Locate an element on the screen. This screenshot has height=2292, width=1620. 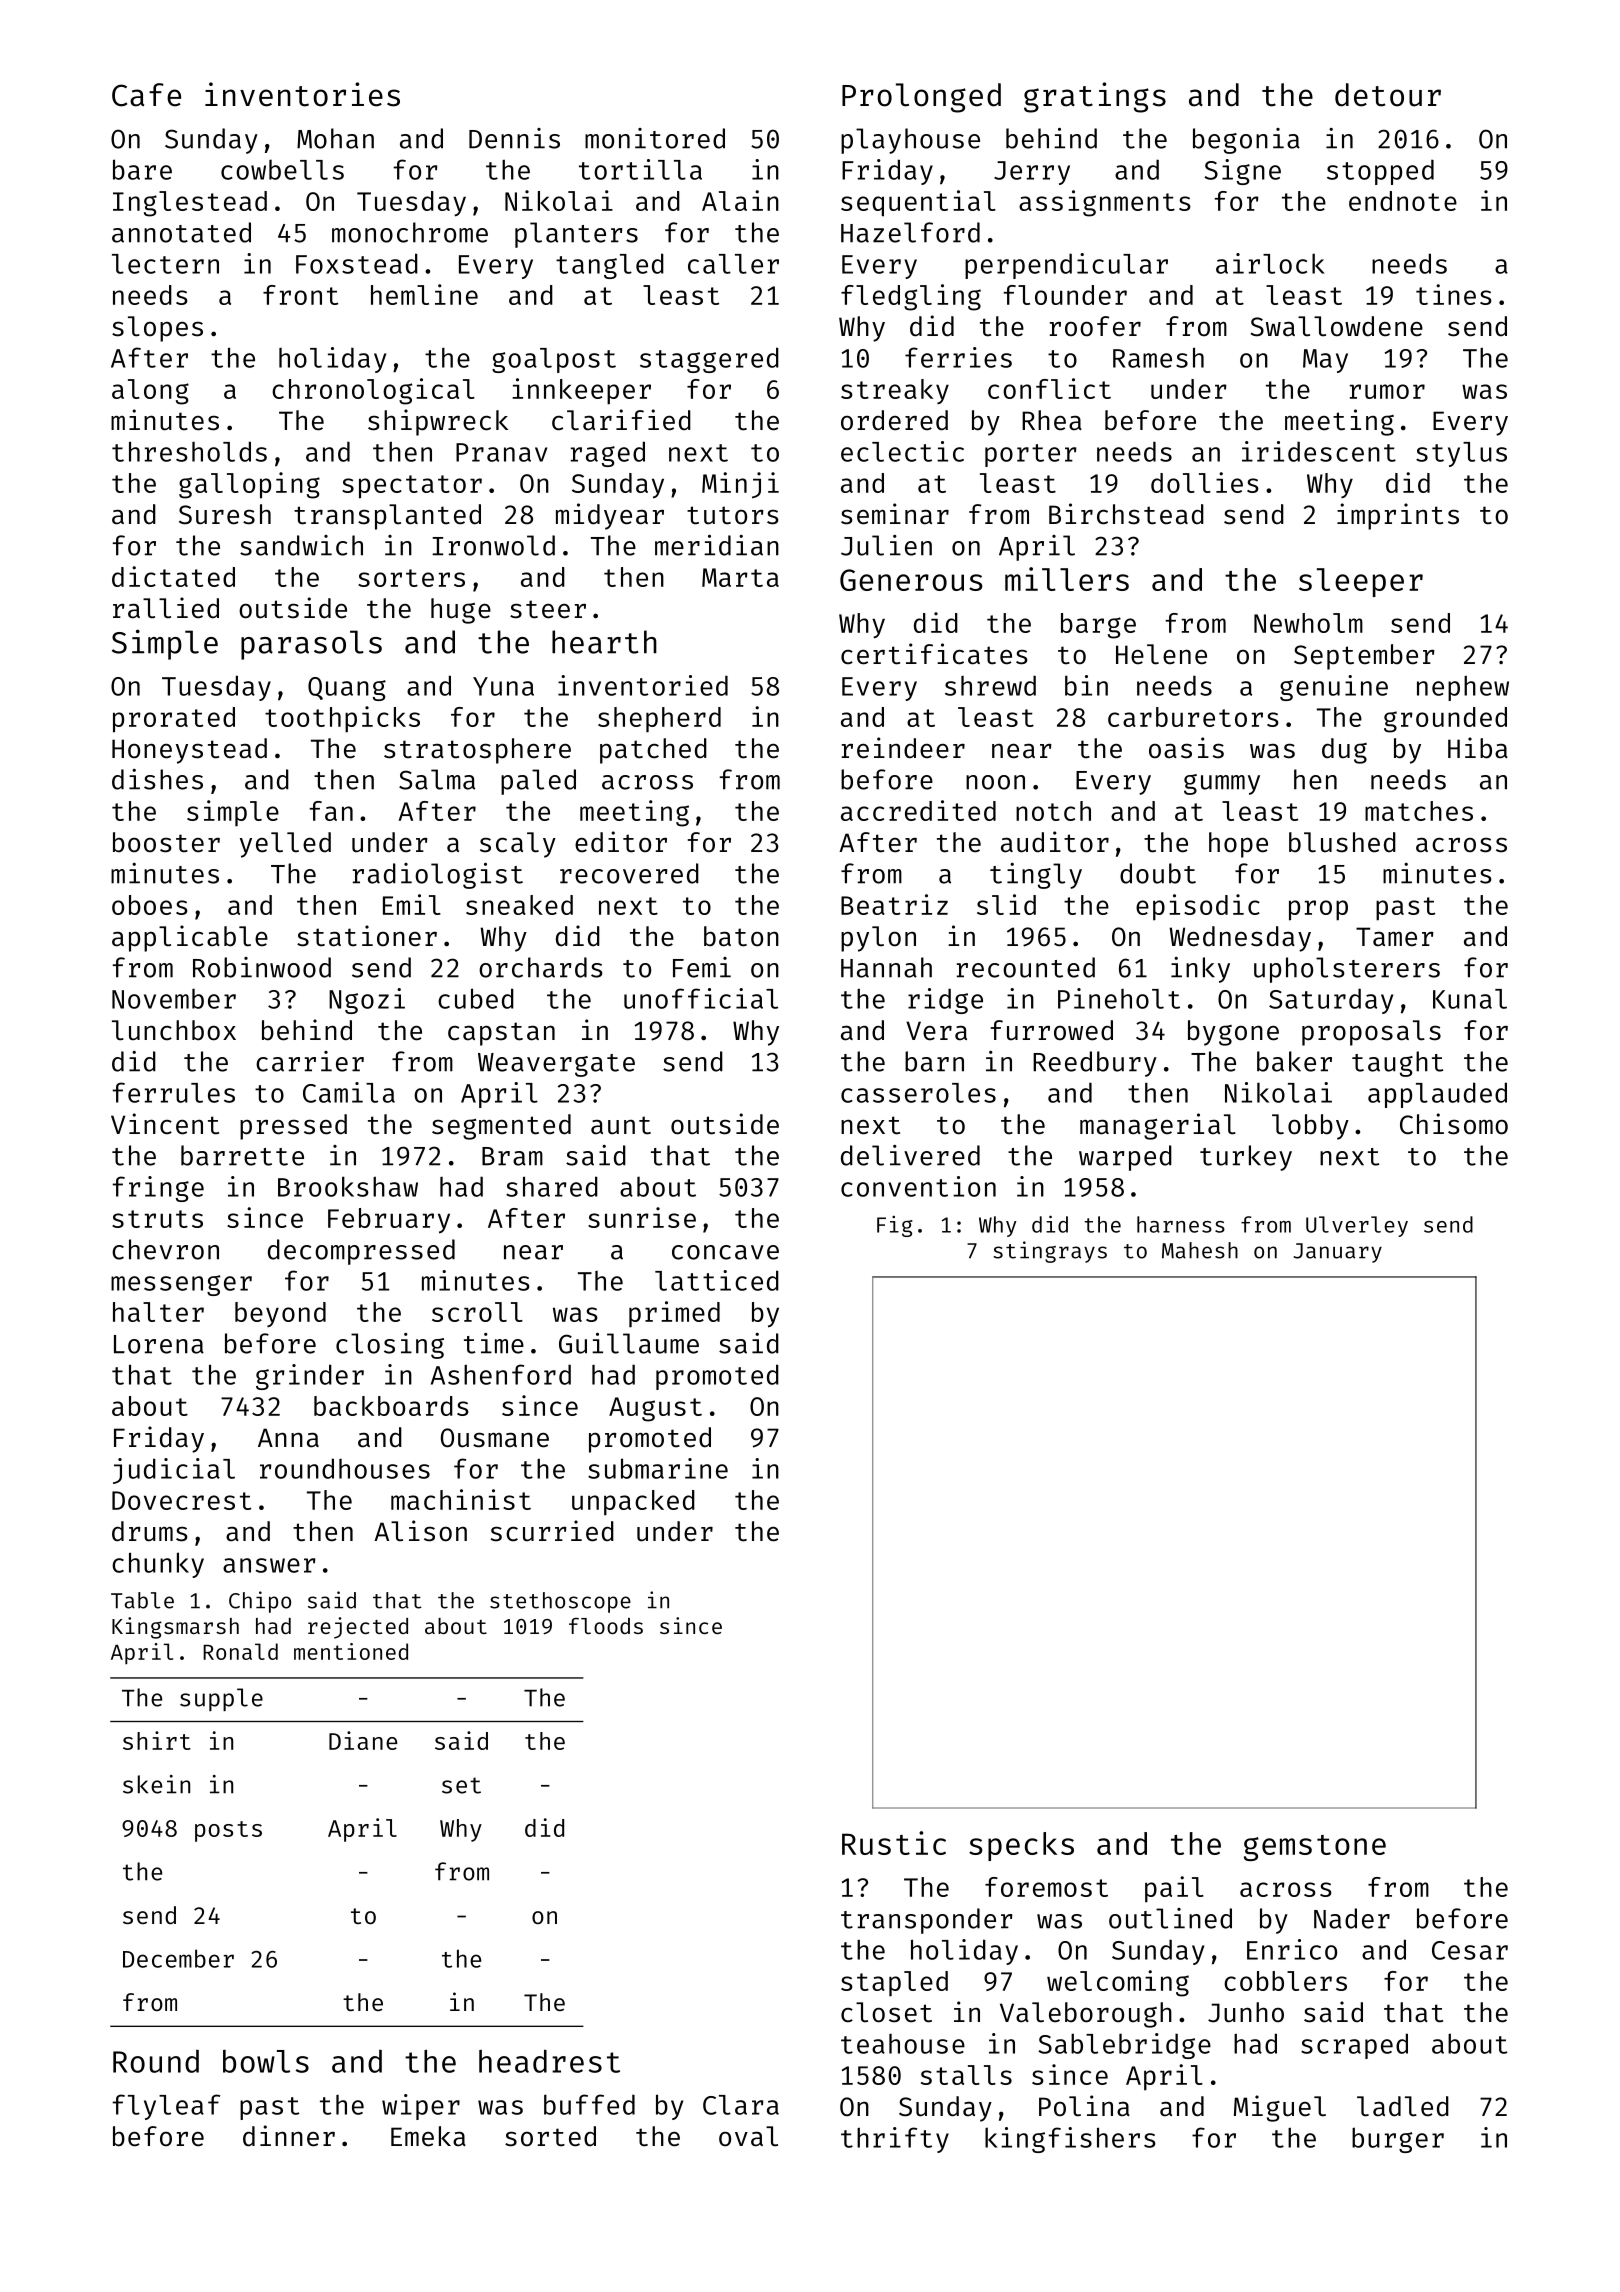
beyond is located at coordinates (280, 1314).
